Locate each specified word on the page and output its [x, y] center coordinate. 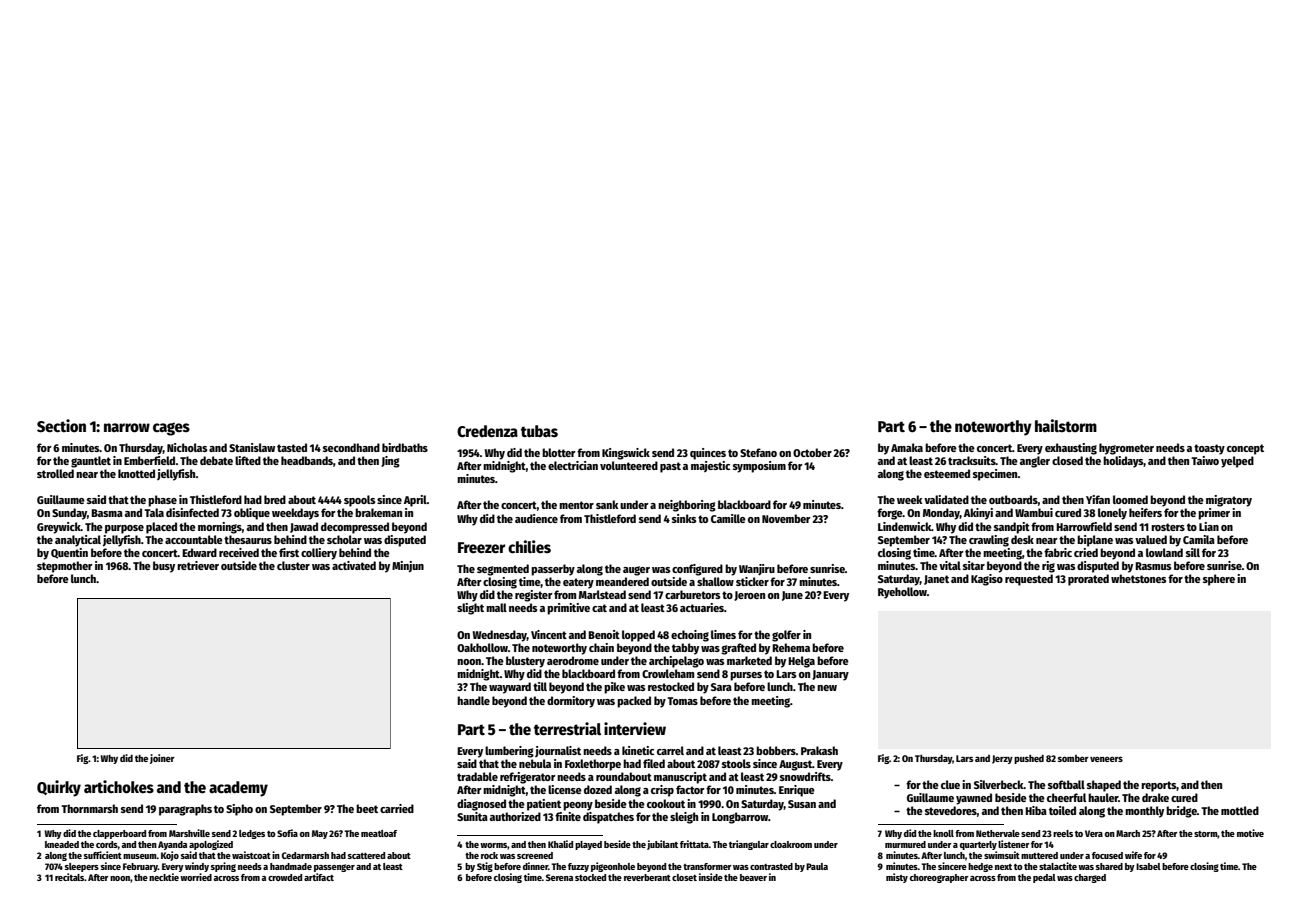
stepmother [65, 567]
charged [1090, 878]
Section [61, 426]
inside [711, 877]
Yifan [1098, 499]
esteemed [947, 473]
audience [536, 518]
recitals [69, 877]
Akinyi [978, 514]
